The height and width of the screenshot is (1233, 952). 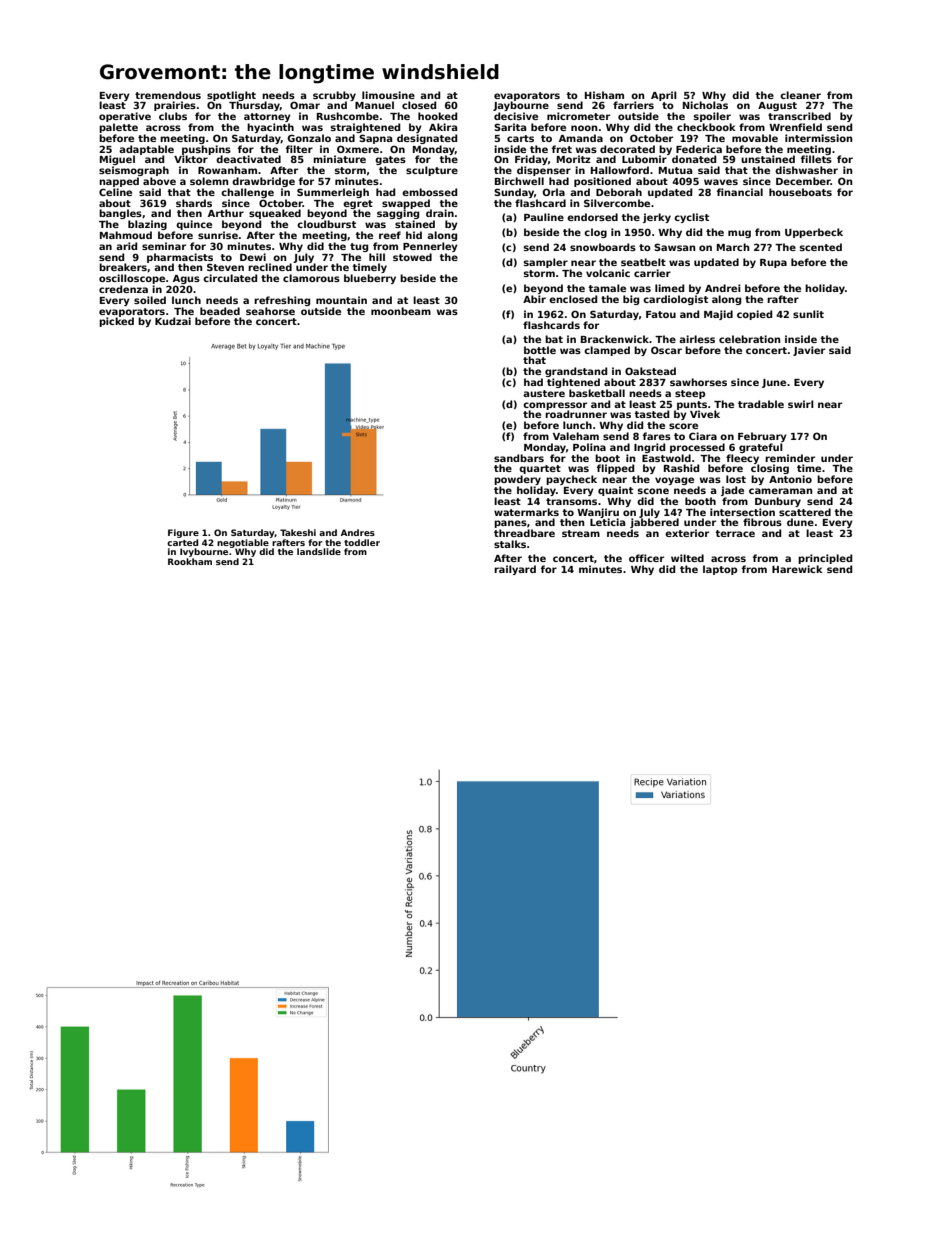 What do you see at coordinates (546, 263) in the screenshot?
I see `sampler` at bounding box center [546, 263].
